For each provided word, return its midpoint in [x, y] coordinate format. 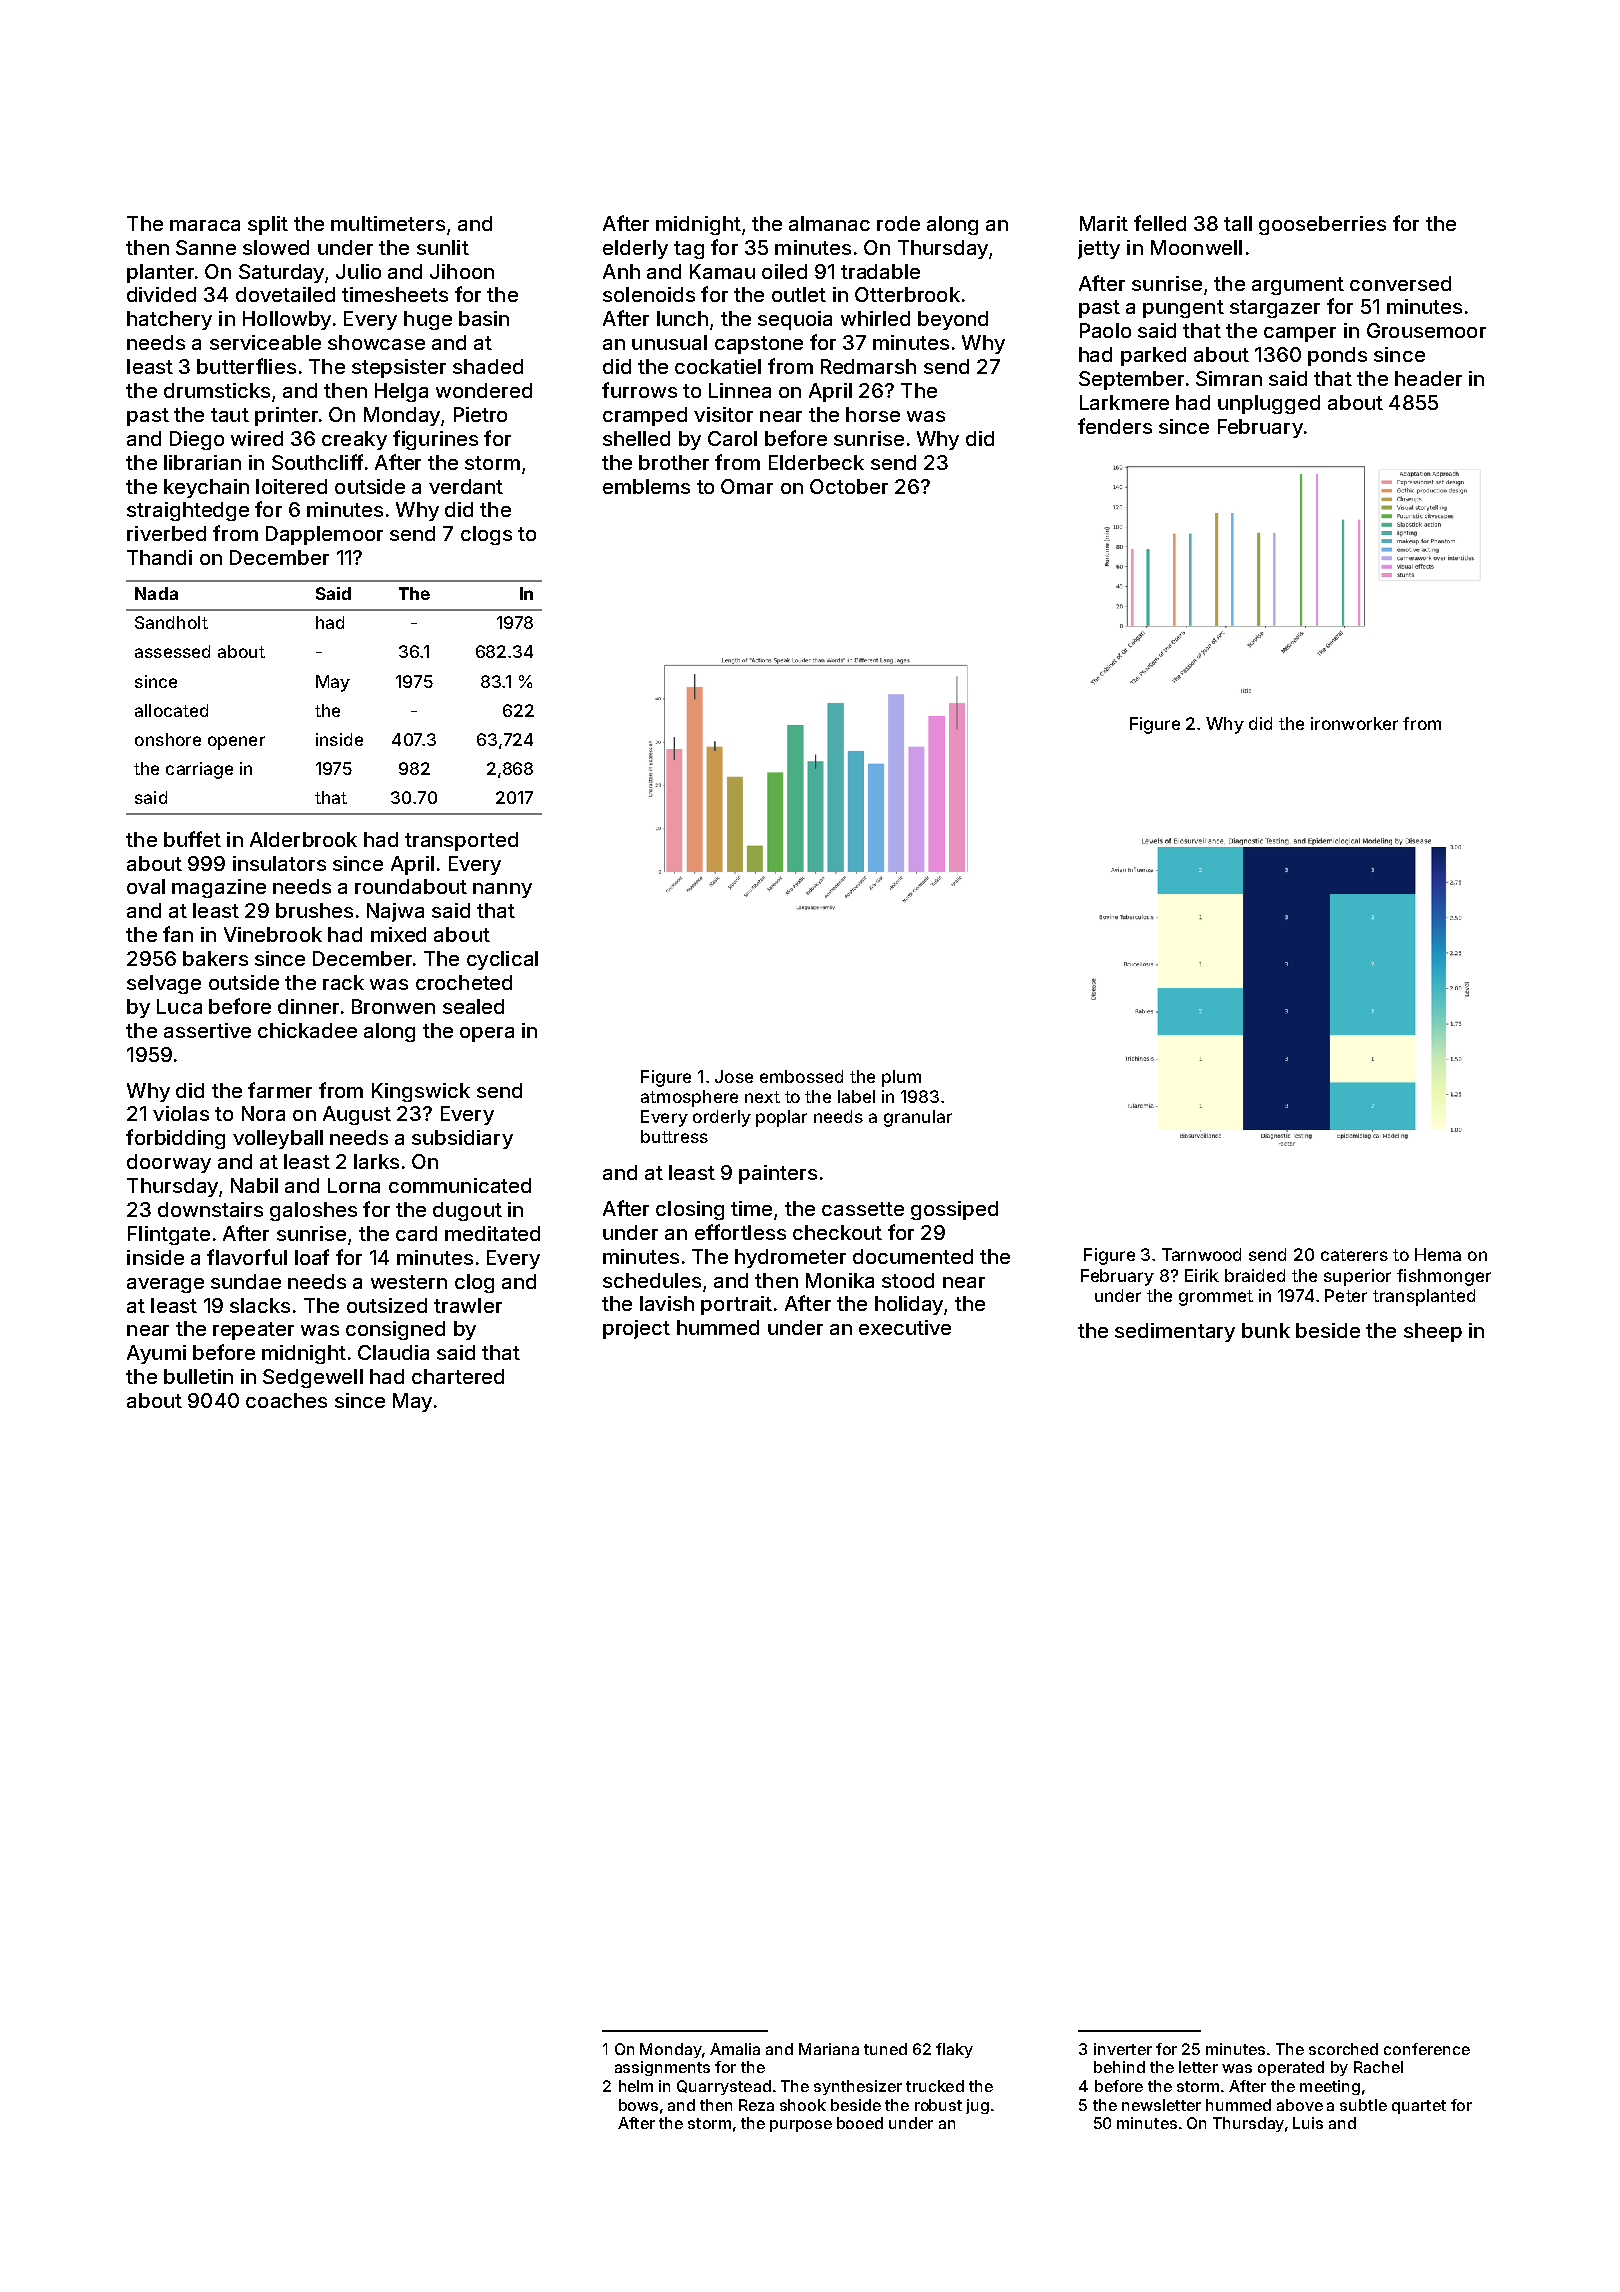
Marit [1104, 223]
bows [638, 2105]
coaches [286, 1400]
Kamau [722, 271]
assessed [172, 651]
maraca [205, 225]
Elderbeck [816, 462]
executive [905, 1327]
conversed [1400, 283]
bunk [1266, 1330]
